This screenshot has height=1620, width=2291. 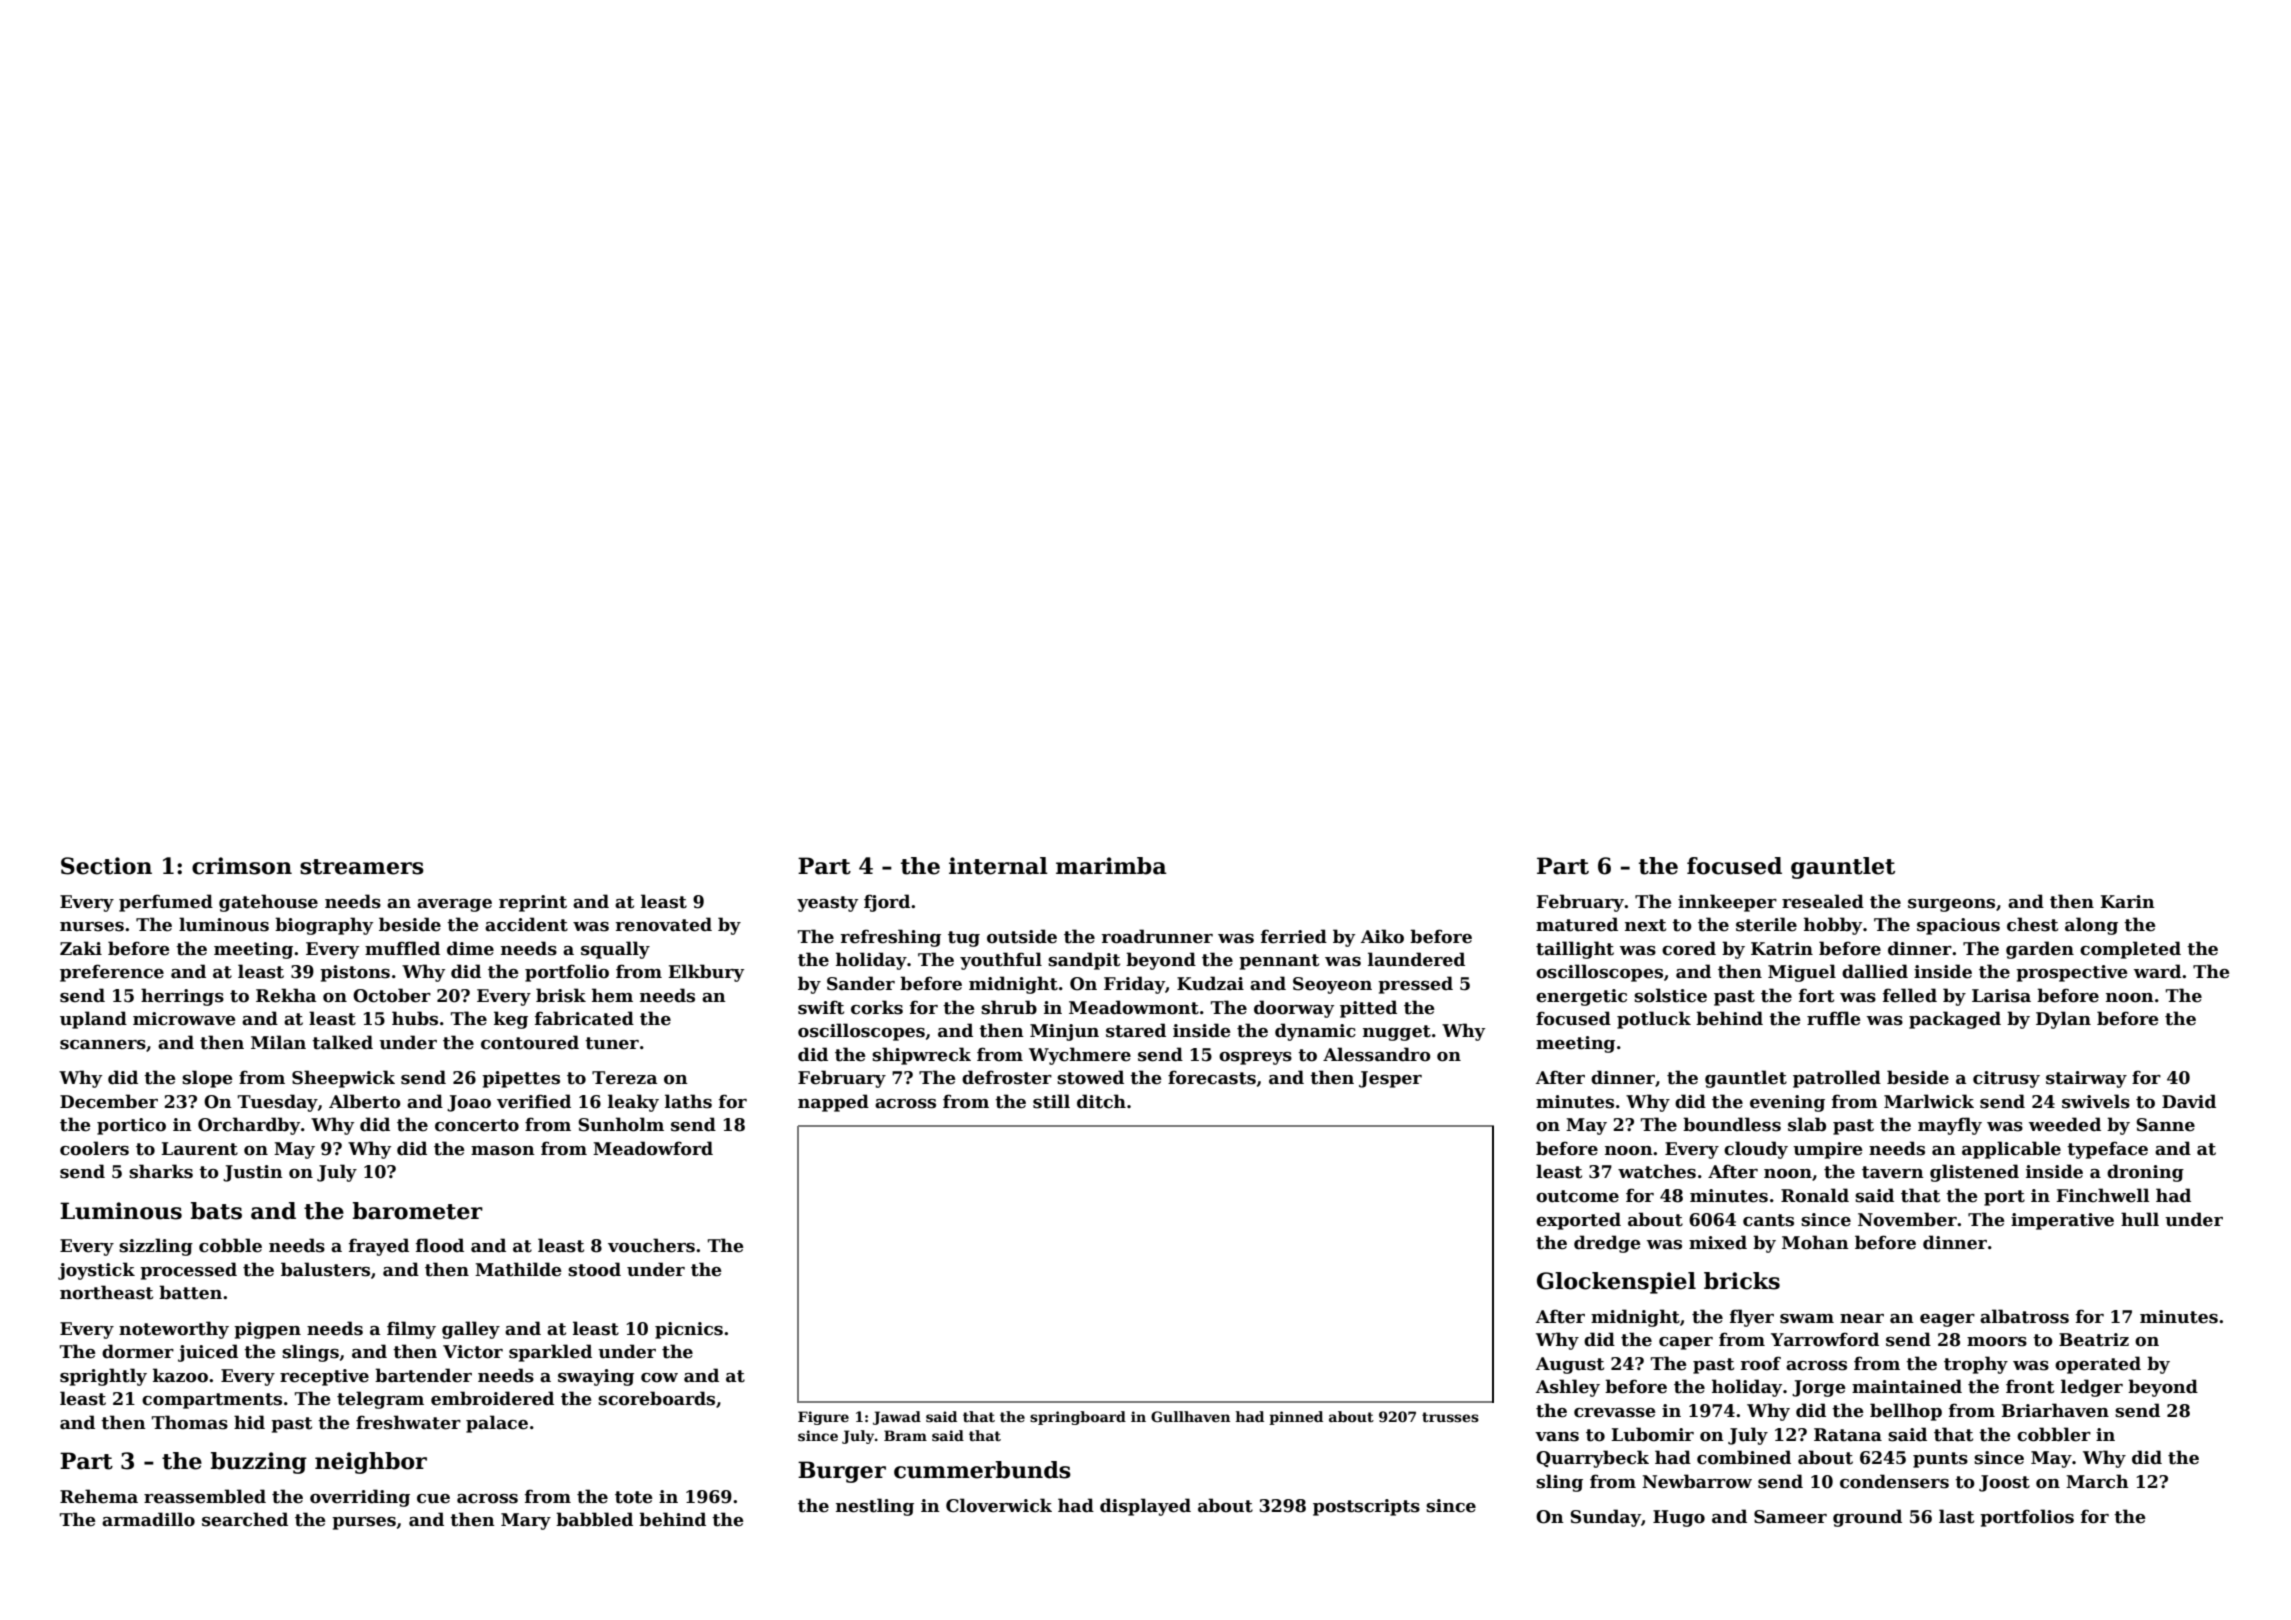 What do you see at coordinates (1212, 1077) in the screenshot?
I see `forecasts` at bounding box center [1212, 1077].
